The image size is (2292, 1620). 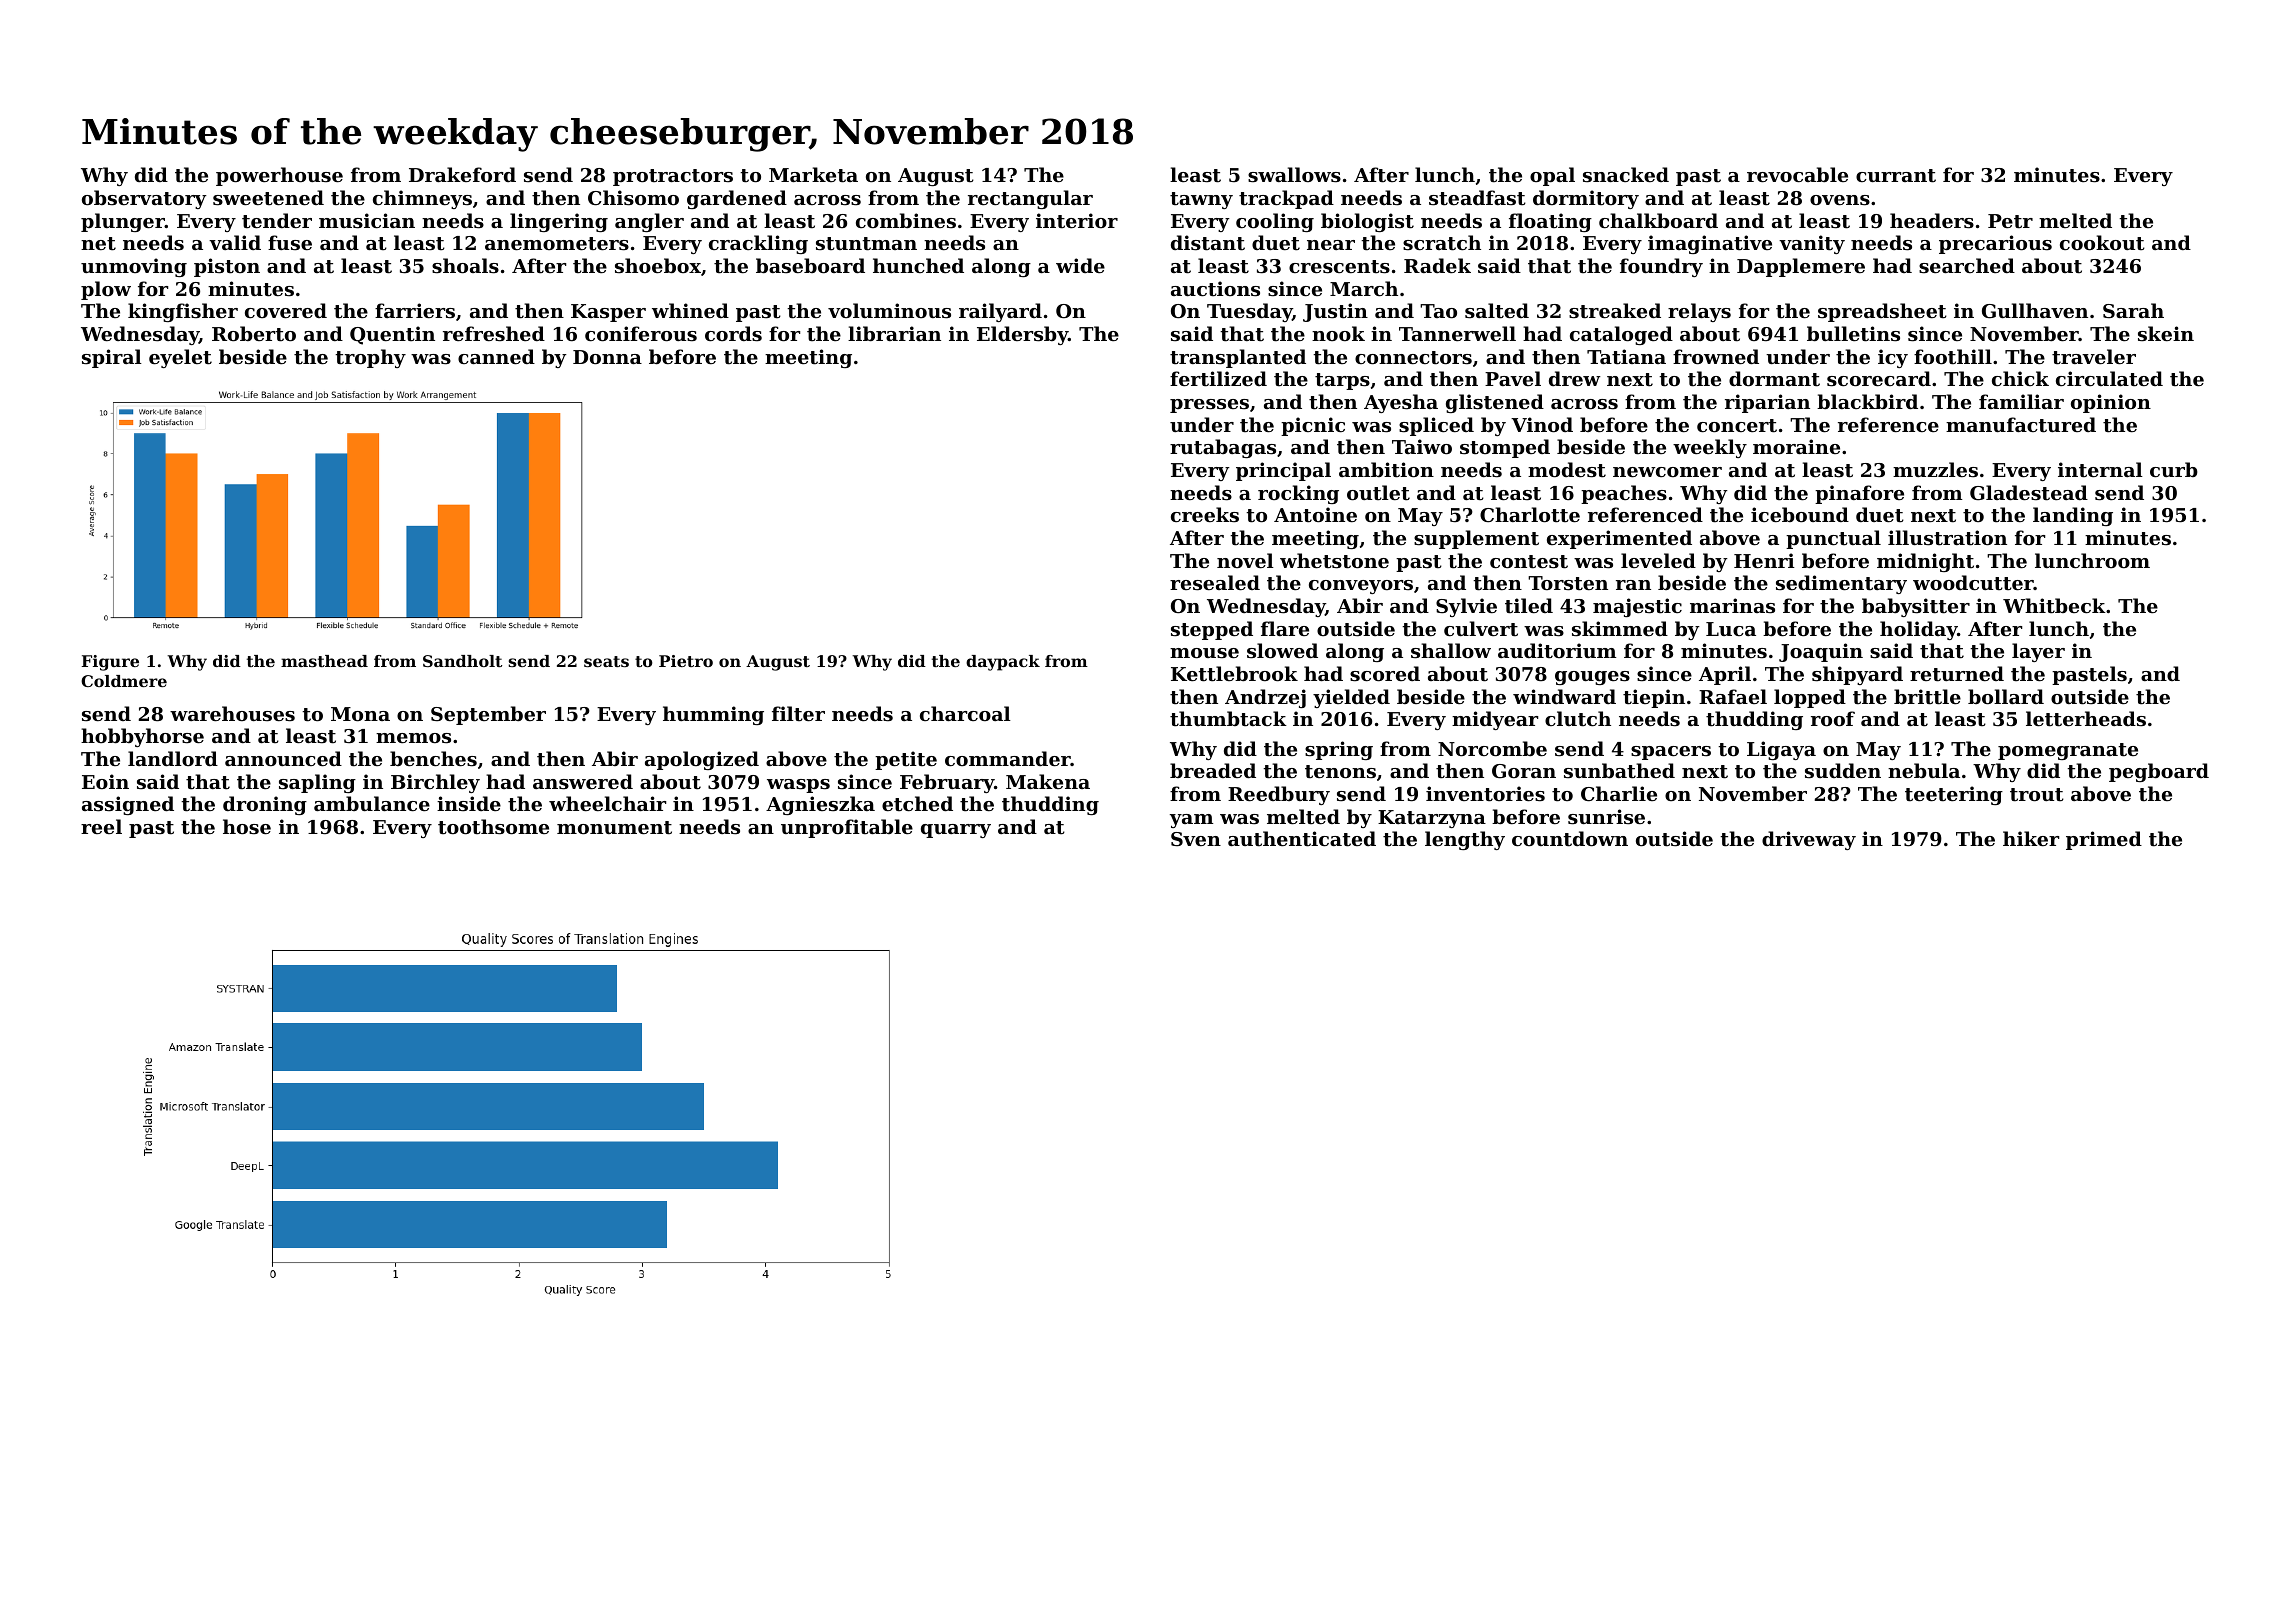 I want to click on Sandholt, so click(x=462, y=661).
